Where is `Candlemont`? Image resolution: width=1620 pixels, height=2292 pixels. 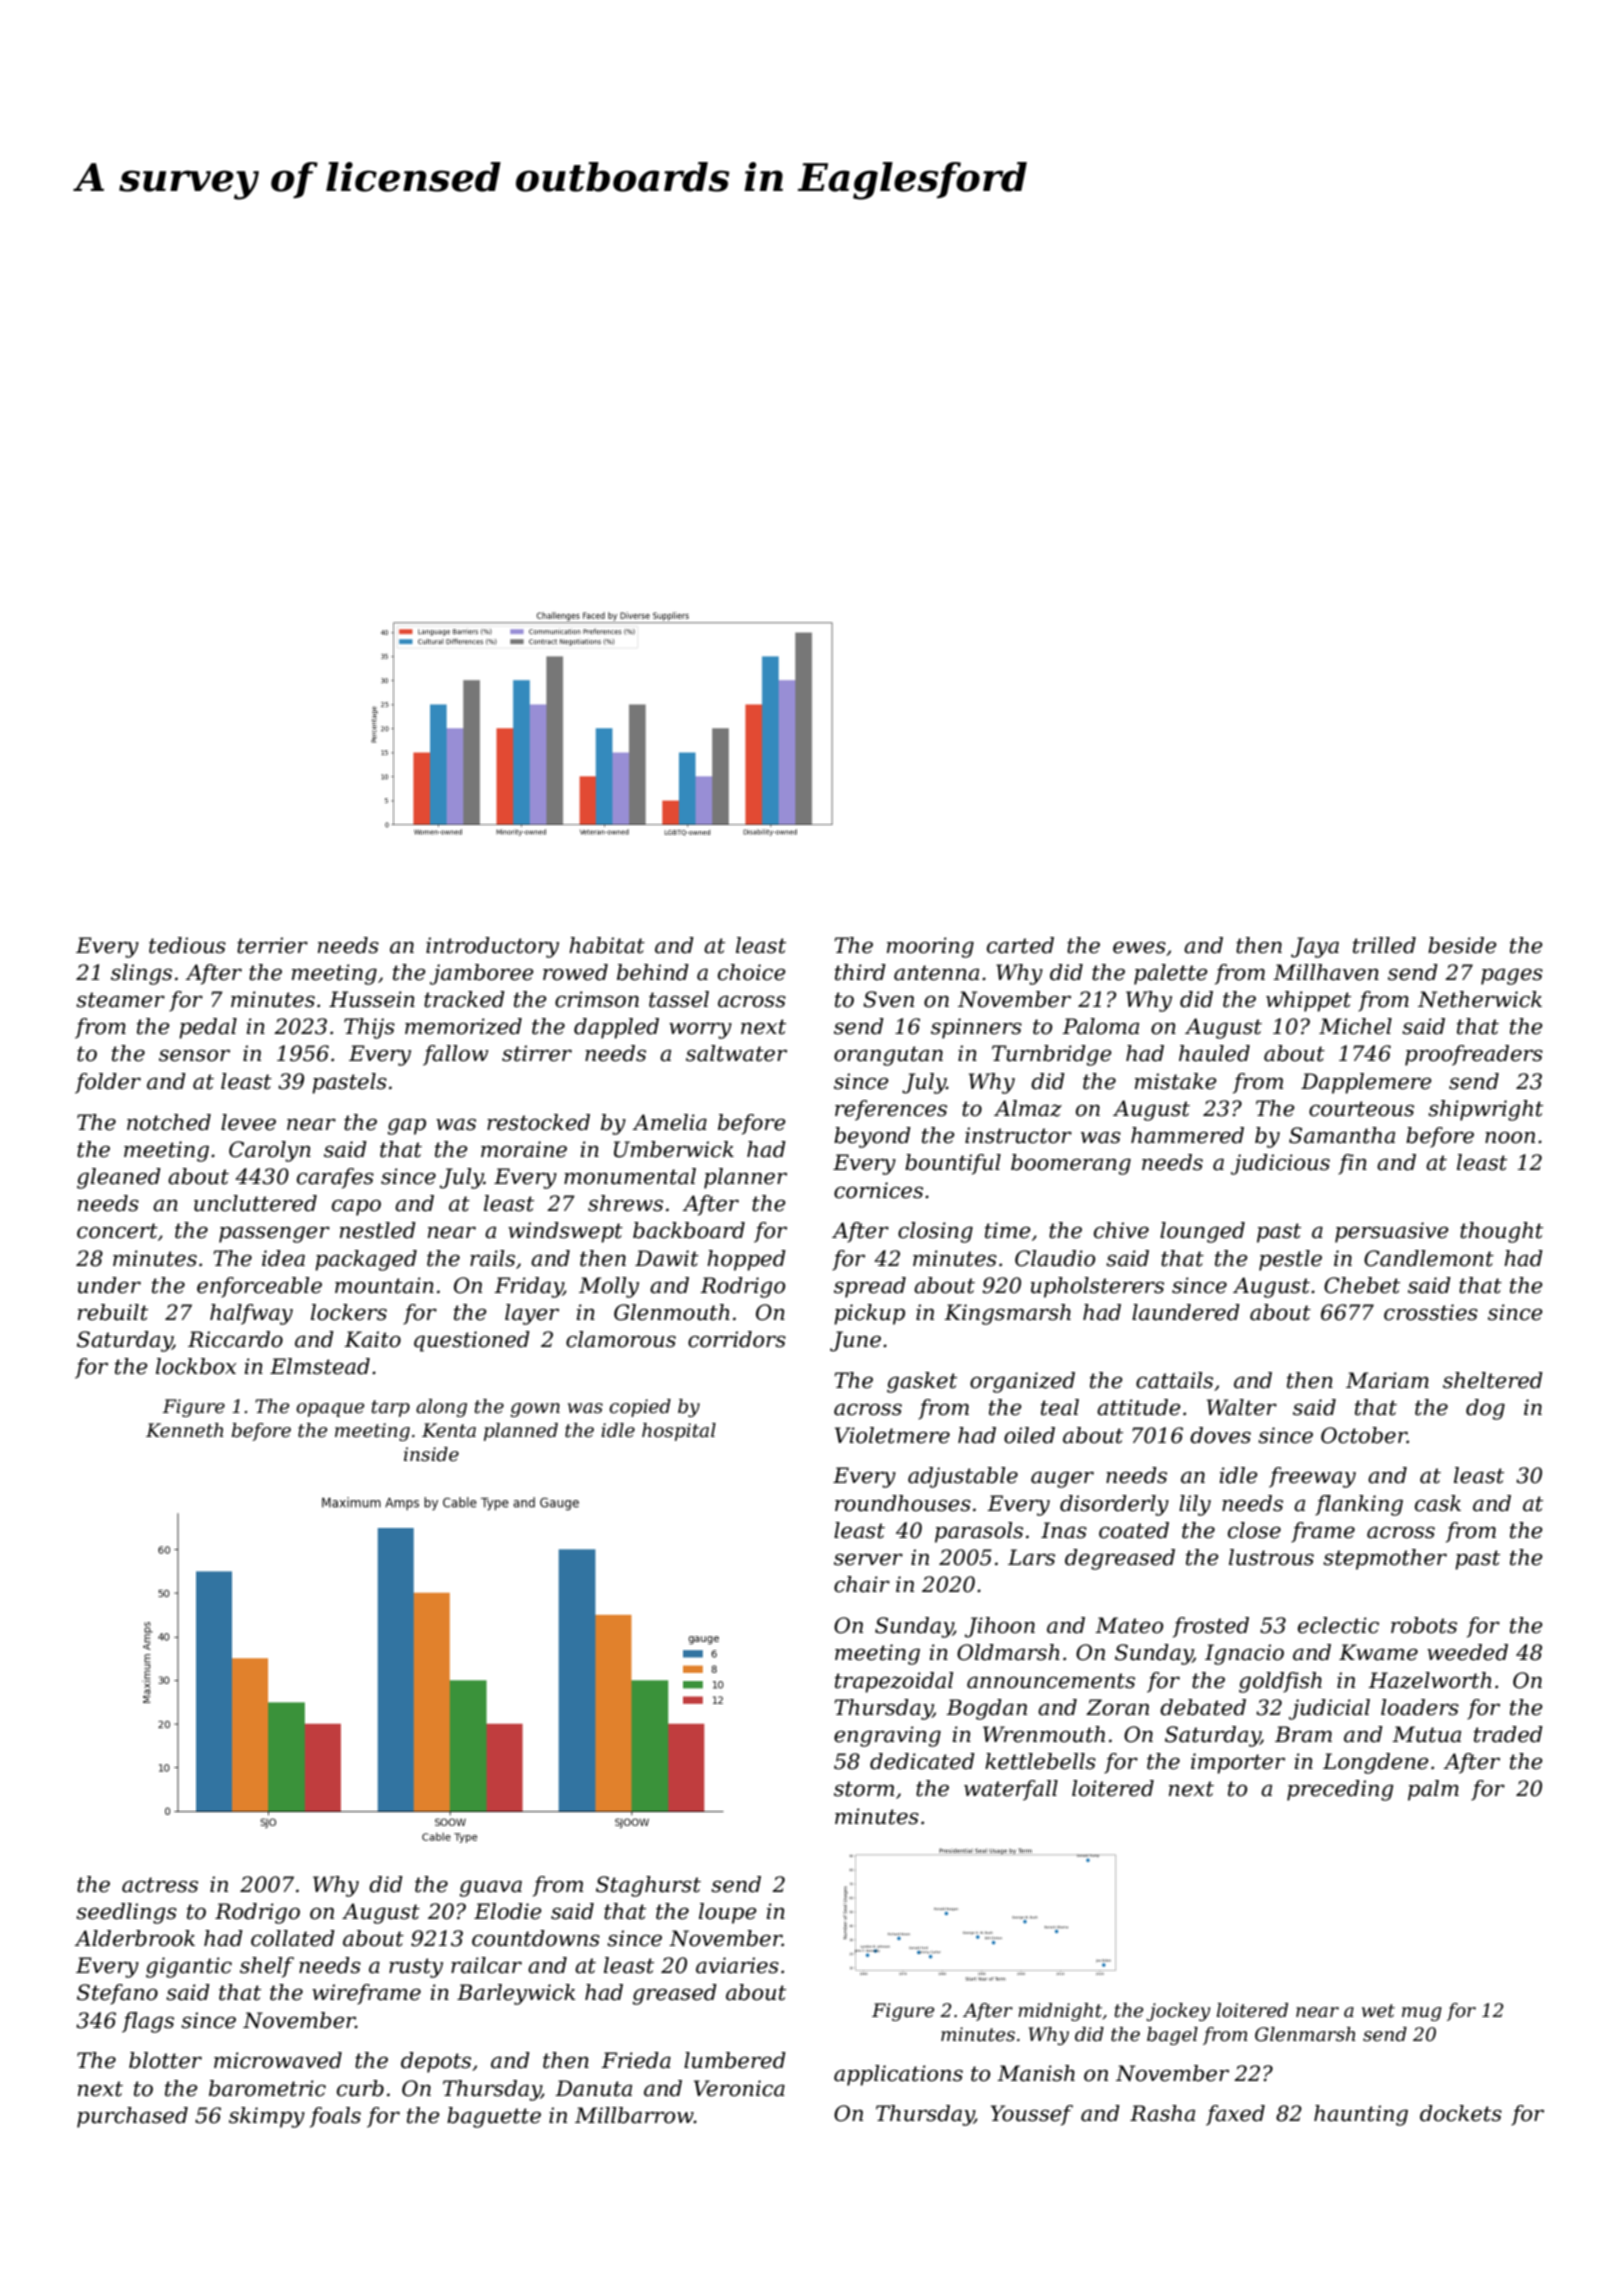 Candlemont is located at coordinates (1429, 1258).
